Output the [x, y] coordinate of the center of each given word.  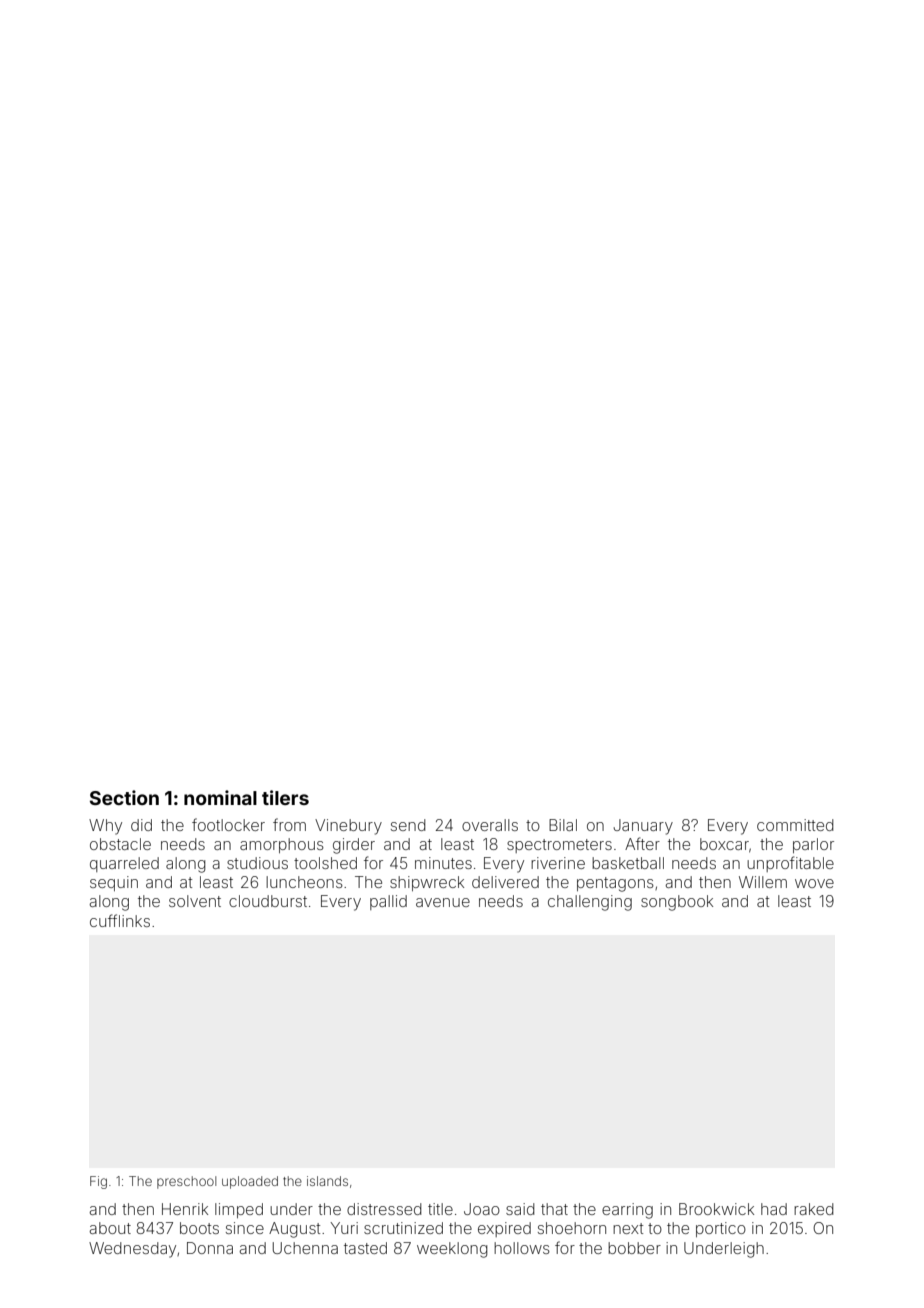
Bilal [563, 825]
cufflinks [120, 920]
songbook [677, 903]
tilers [285, 797]
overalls [490, 825]
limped [239, 1210]
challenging [590, 903]
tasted [365, 1248]
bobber [634, 1248]
